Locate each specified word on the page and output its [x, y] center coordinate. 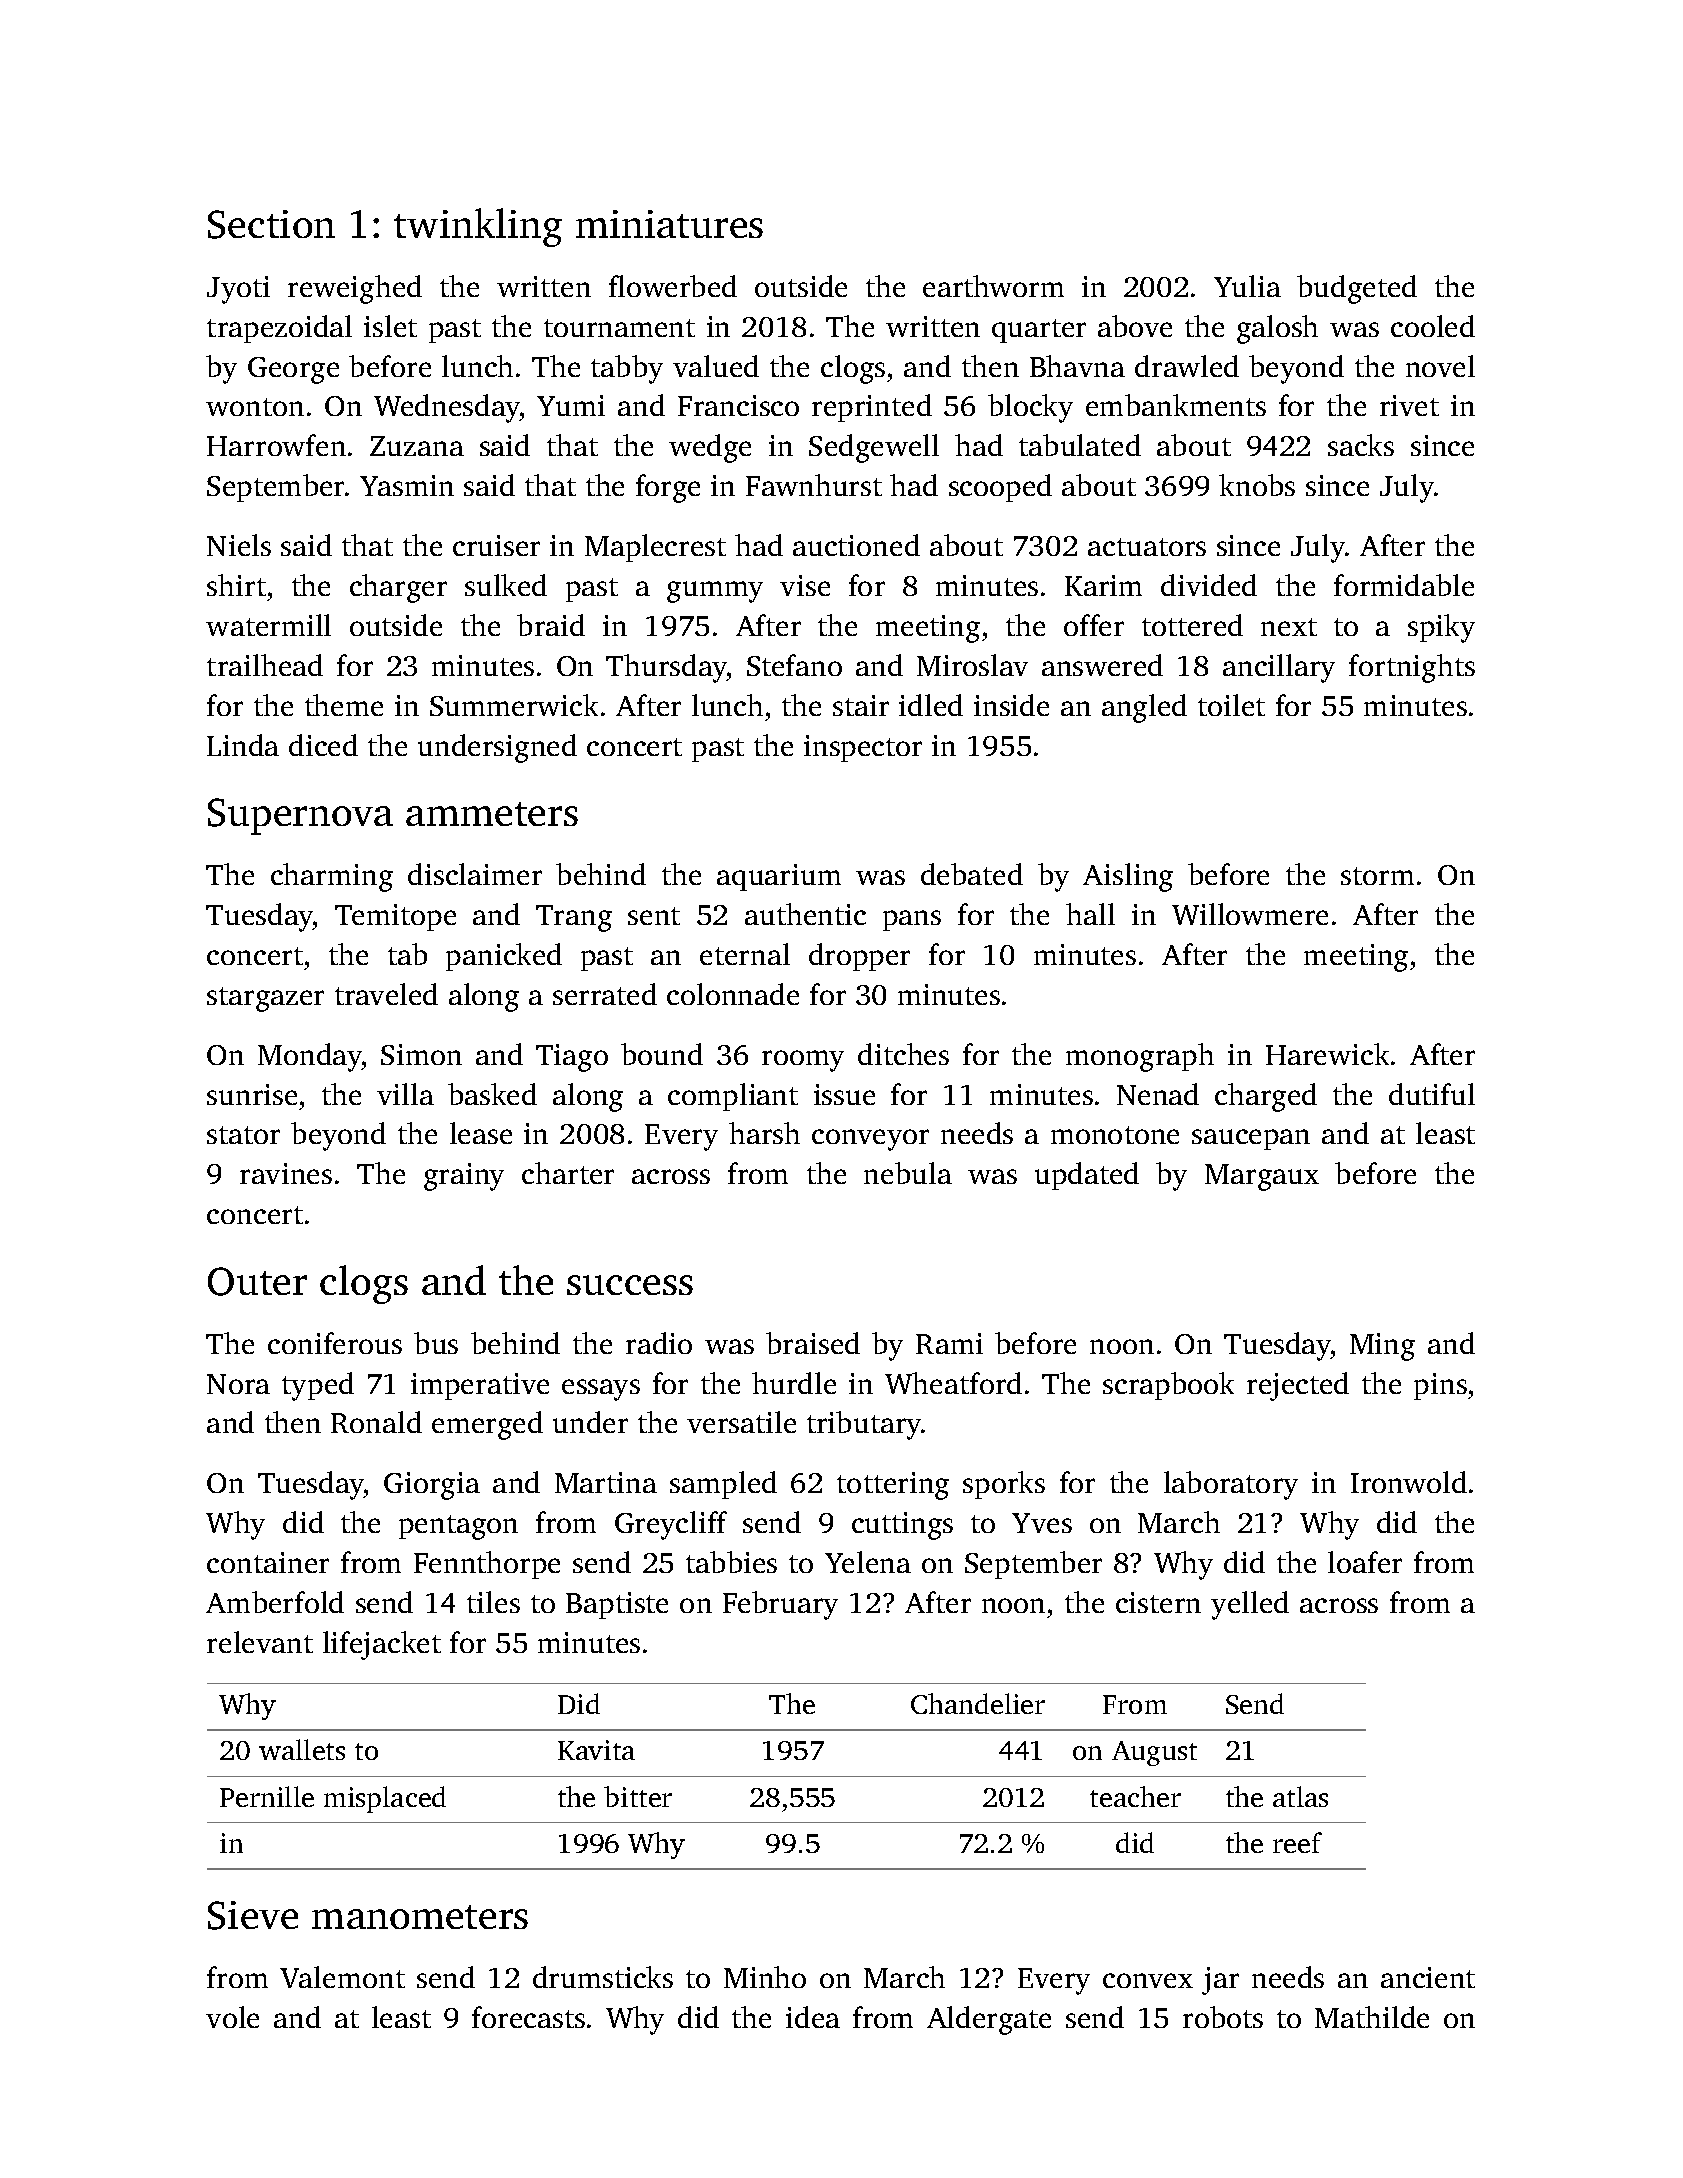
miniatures [669, 224]
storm [1377, 876]
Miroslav [972, 665]
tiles [493, 1602]
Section [271, 224]
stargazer [265, 999]
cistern [1158, 1602]
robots [1223, 2017]
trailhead [265, 665]
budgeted [1357, 289]
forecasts [528, 2017]
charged [1266, 1097]
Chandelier [978, 1703]
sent [654, 916]
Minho [765, 1977]
